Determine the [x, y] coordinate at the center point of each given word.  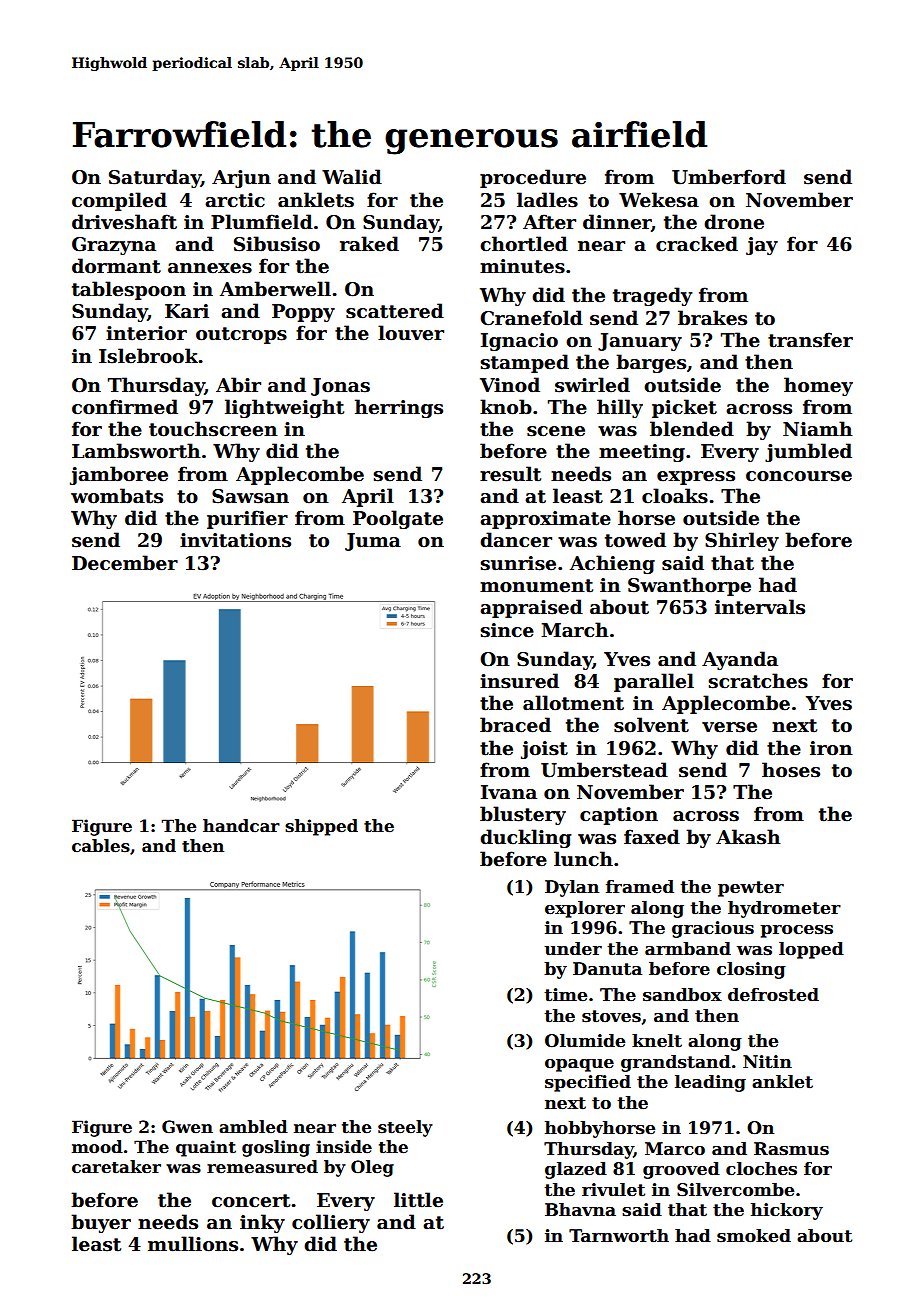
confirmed [125, 407]
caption [619, 816]
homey [818, 386]
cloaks [675, 496]
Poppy [303, 313]
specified [588, 1083]
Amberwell [275, 289]
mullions [193, 1244]
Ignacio [519, 342]
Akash [748, 837]
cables [101, 846]
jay [762, 246]
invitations [235, 540]
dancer [516, 540]
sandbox [682, 995]
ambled [253, 1127]
